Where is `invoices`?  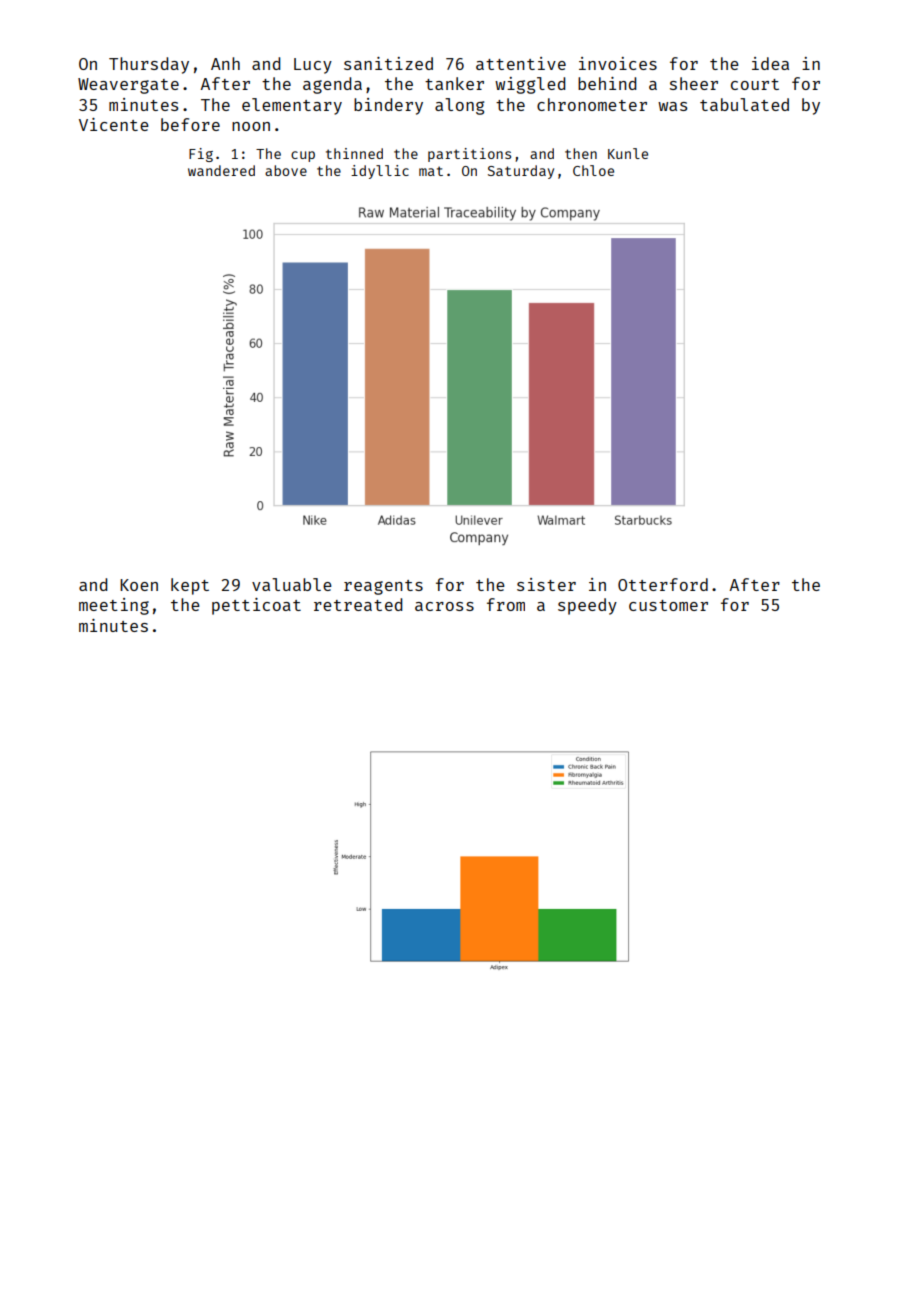
invoices is located at coordinates (618, 63).
